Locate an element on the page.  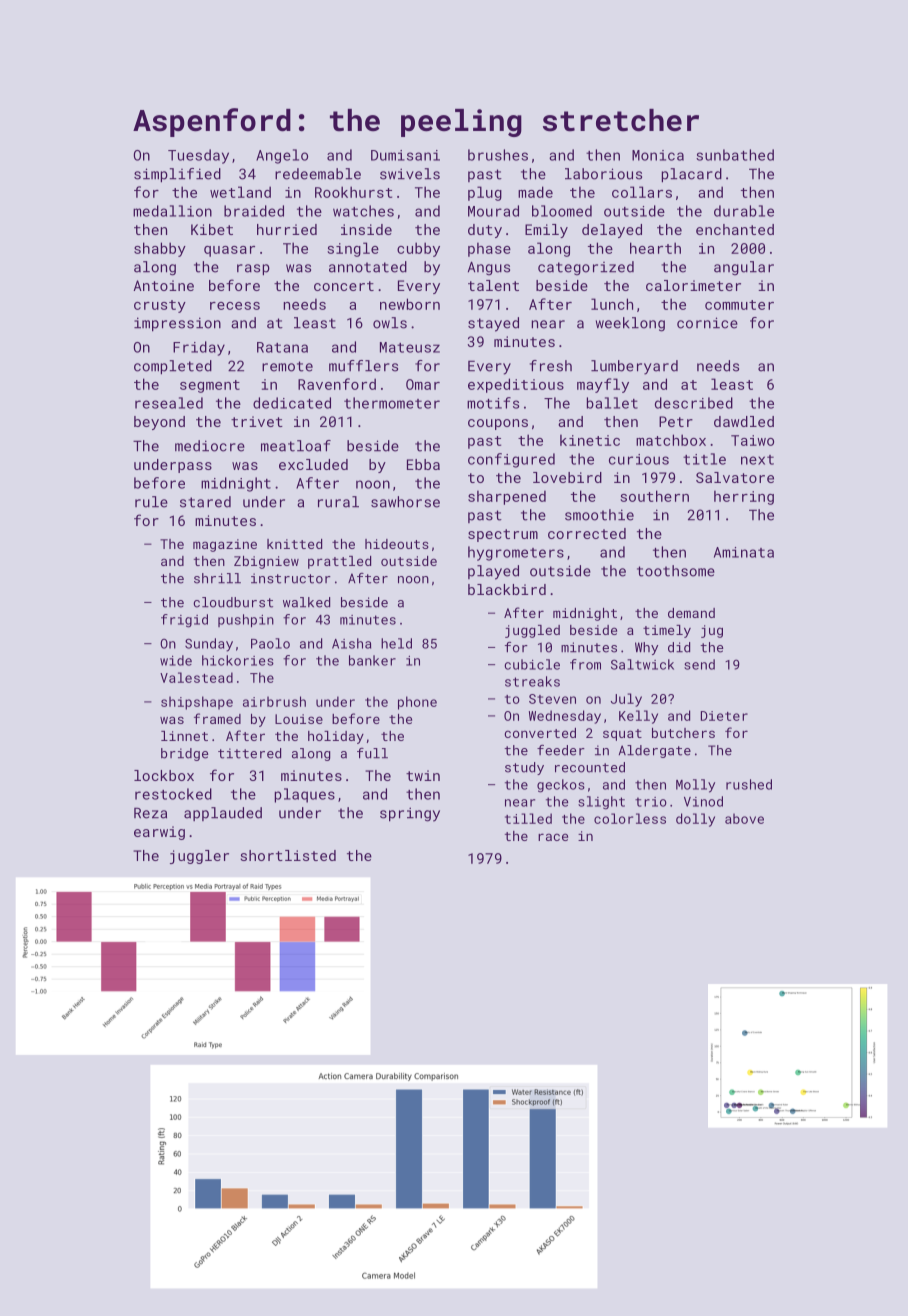
juggler is located at coordinates (199, 857).
